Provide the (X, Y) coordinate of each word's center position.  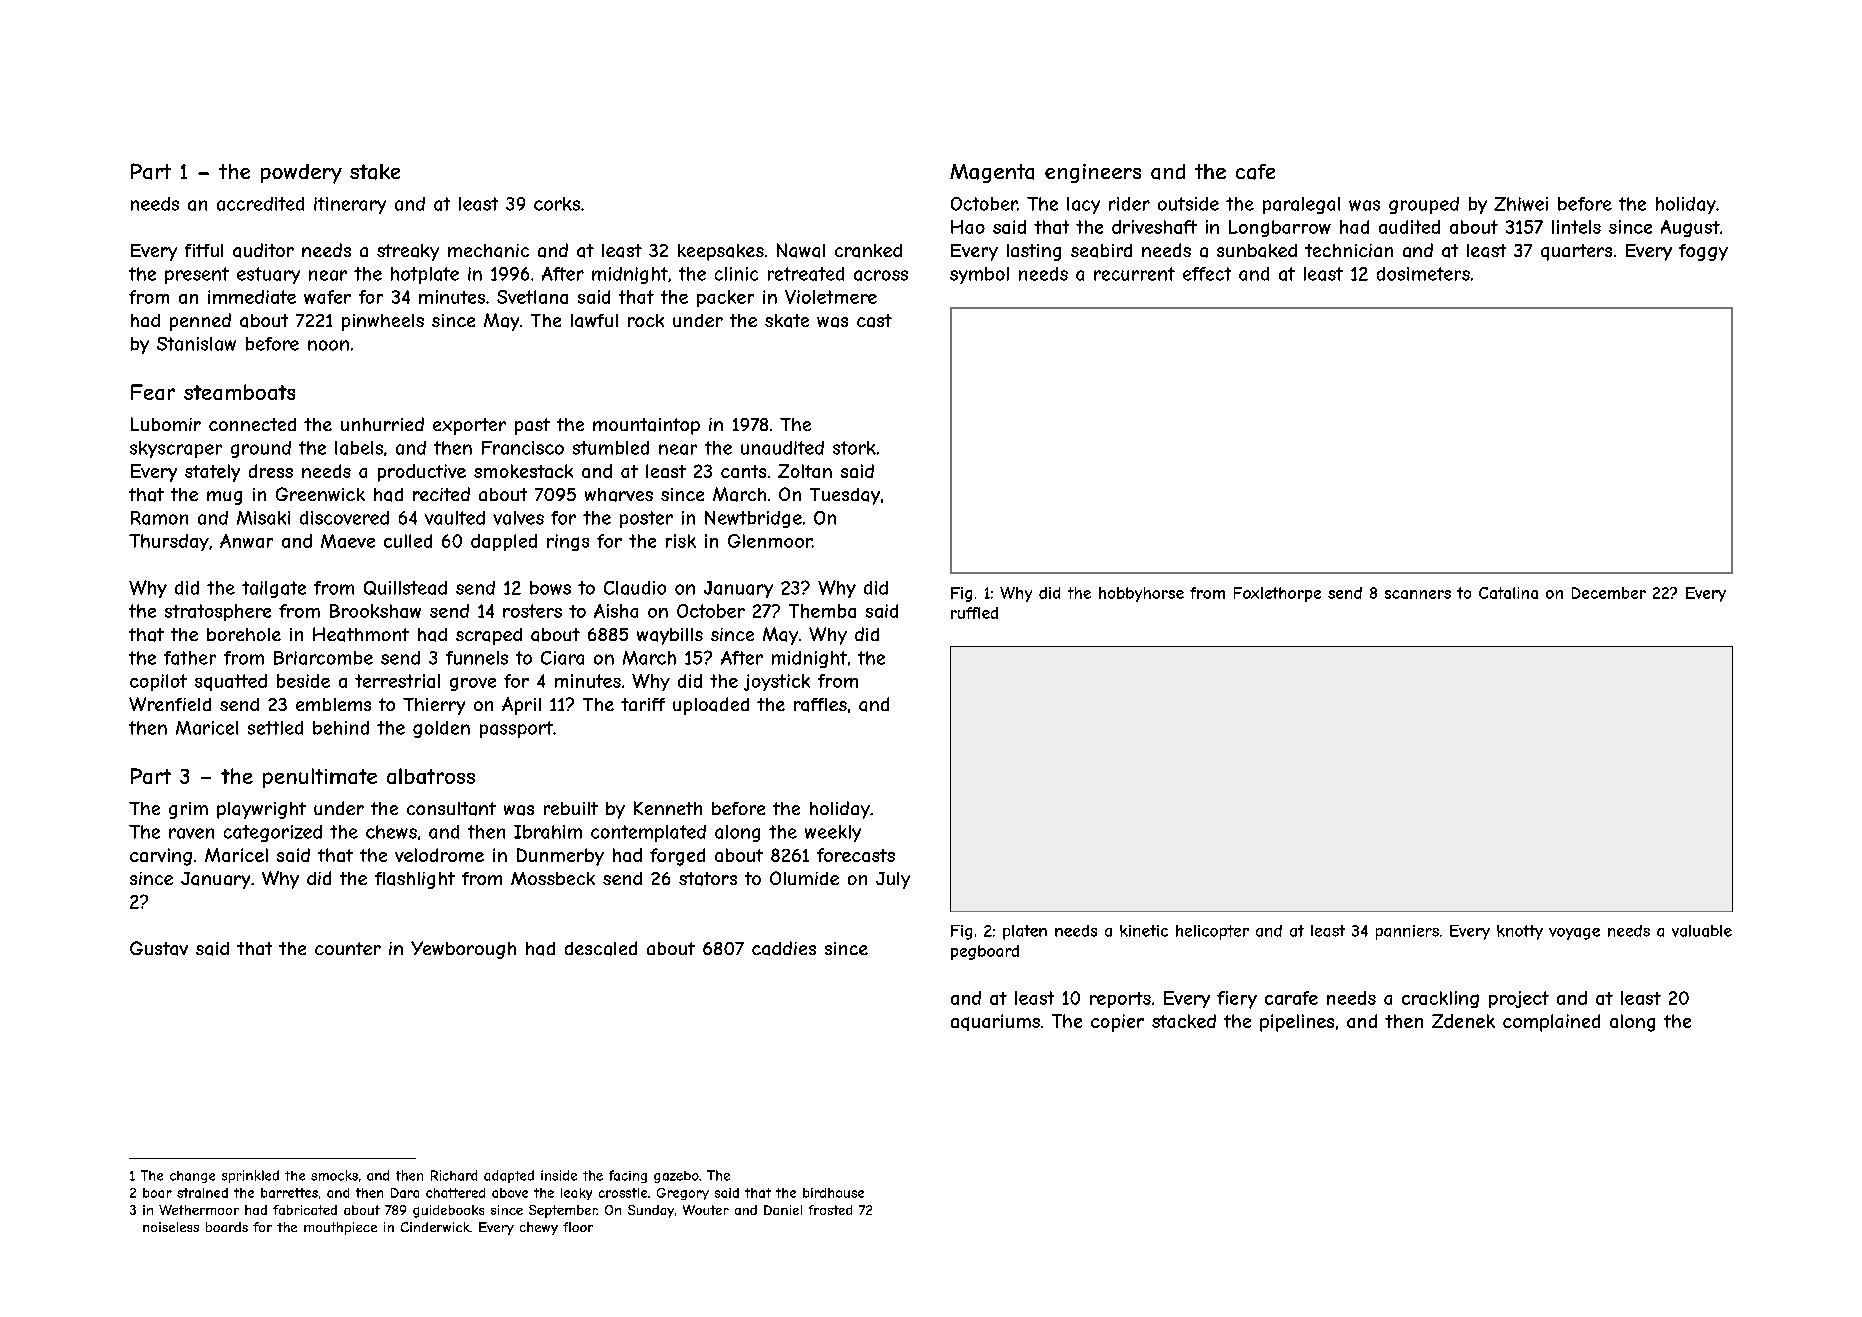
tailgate (274, 589)
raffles (820, 705)
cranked (868, 251)
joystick (777, 682)
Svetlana (532, 297)
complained (1551, 1023)
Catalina (1508, 593)
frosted (830, 1210)
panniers (1407, 932)
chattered (455, 1193)
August (1690, 228)
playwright (261, 810)
